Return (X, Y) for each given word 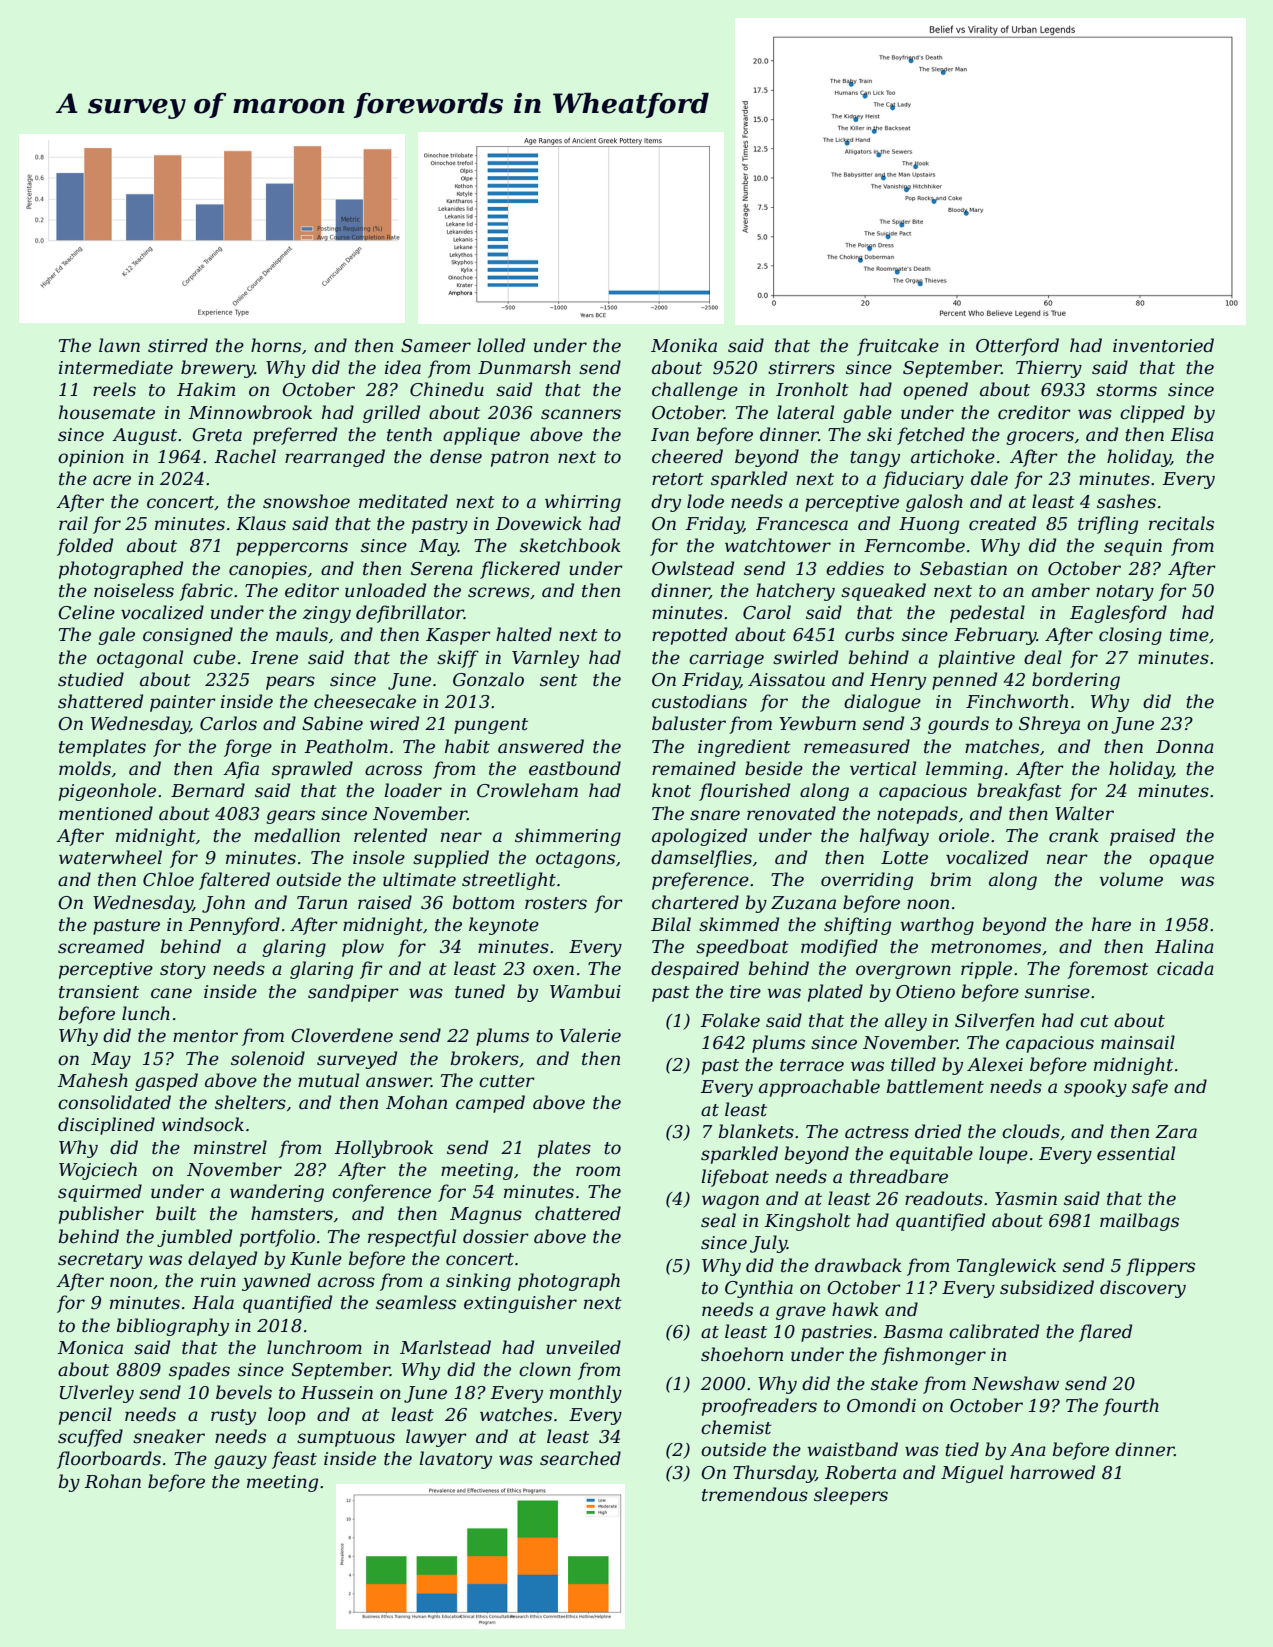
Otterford (1017, 347)
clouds (1031, 1131)
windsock (203, 1124)
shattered (100, 701)
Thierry (1049, 369)
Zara (1176, 1131)
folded (85, 547)
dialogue (882, 703)
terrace (812, 1065)
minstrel (230, 1147)
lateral (805, 412)
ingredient (744, 748)
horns (276, 345)
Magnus (486, 1215)
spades (199, 1371)
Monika (684, 345)
